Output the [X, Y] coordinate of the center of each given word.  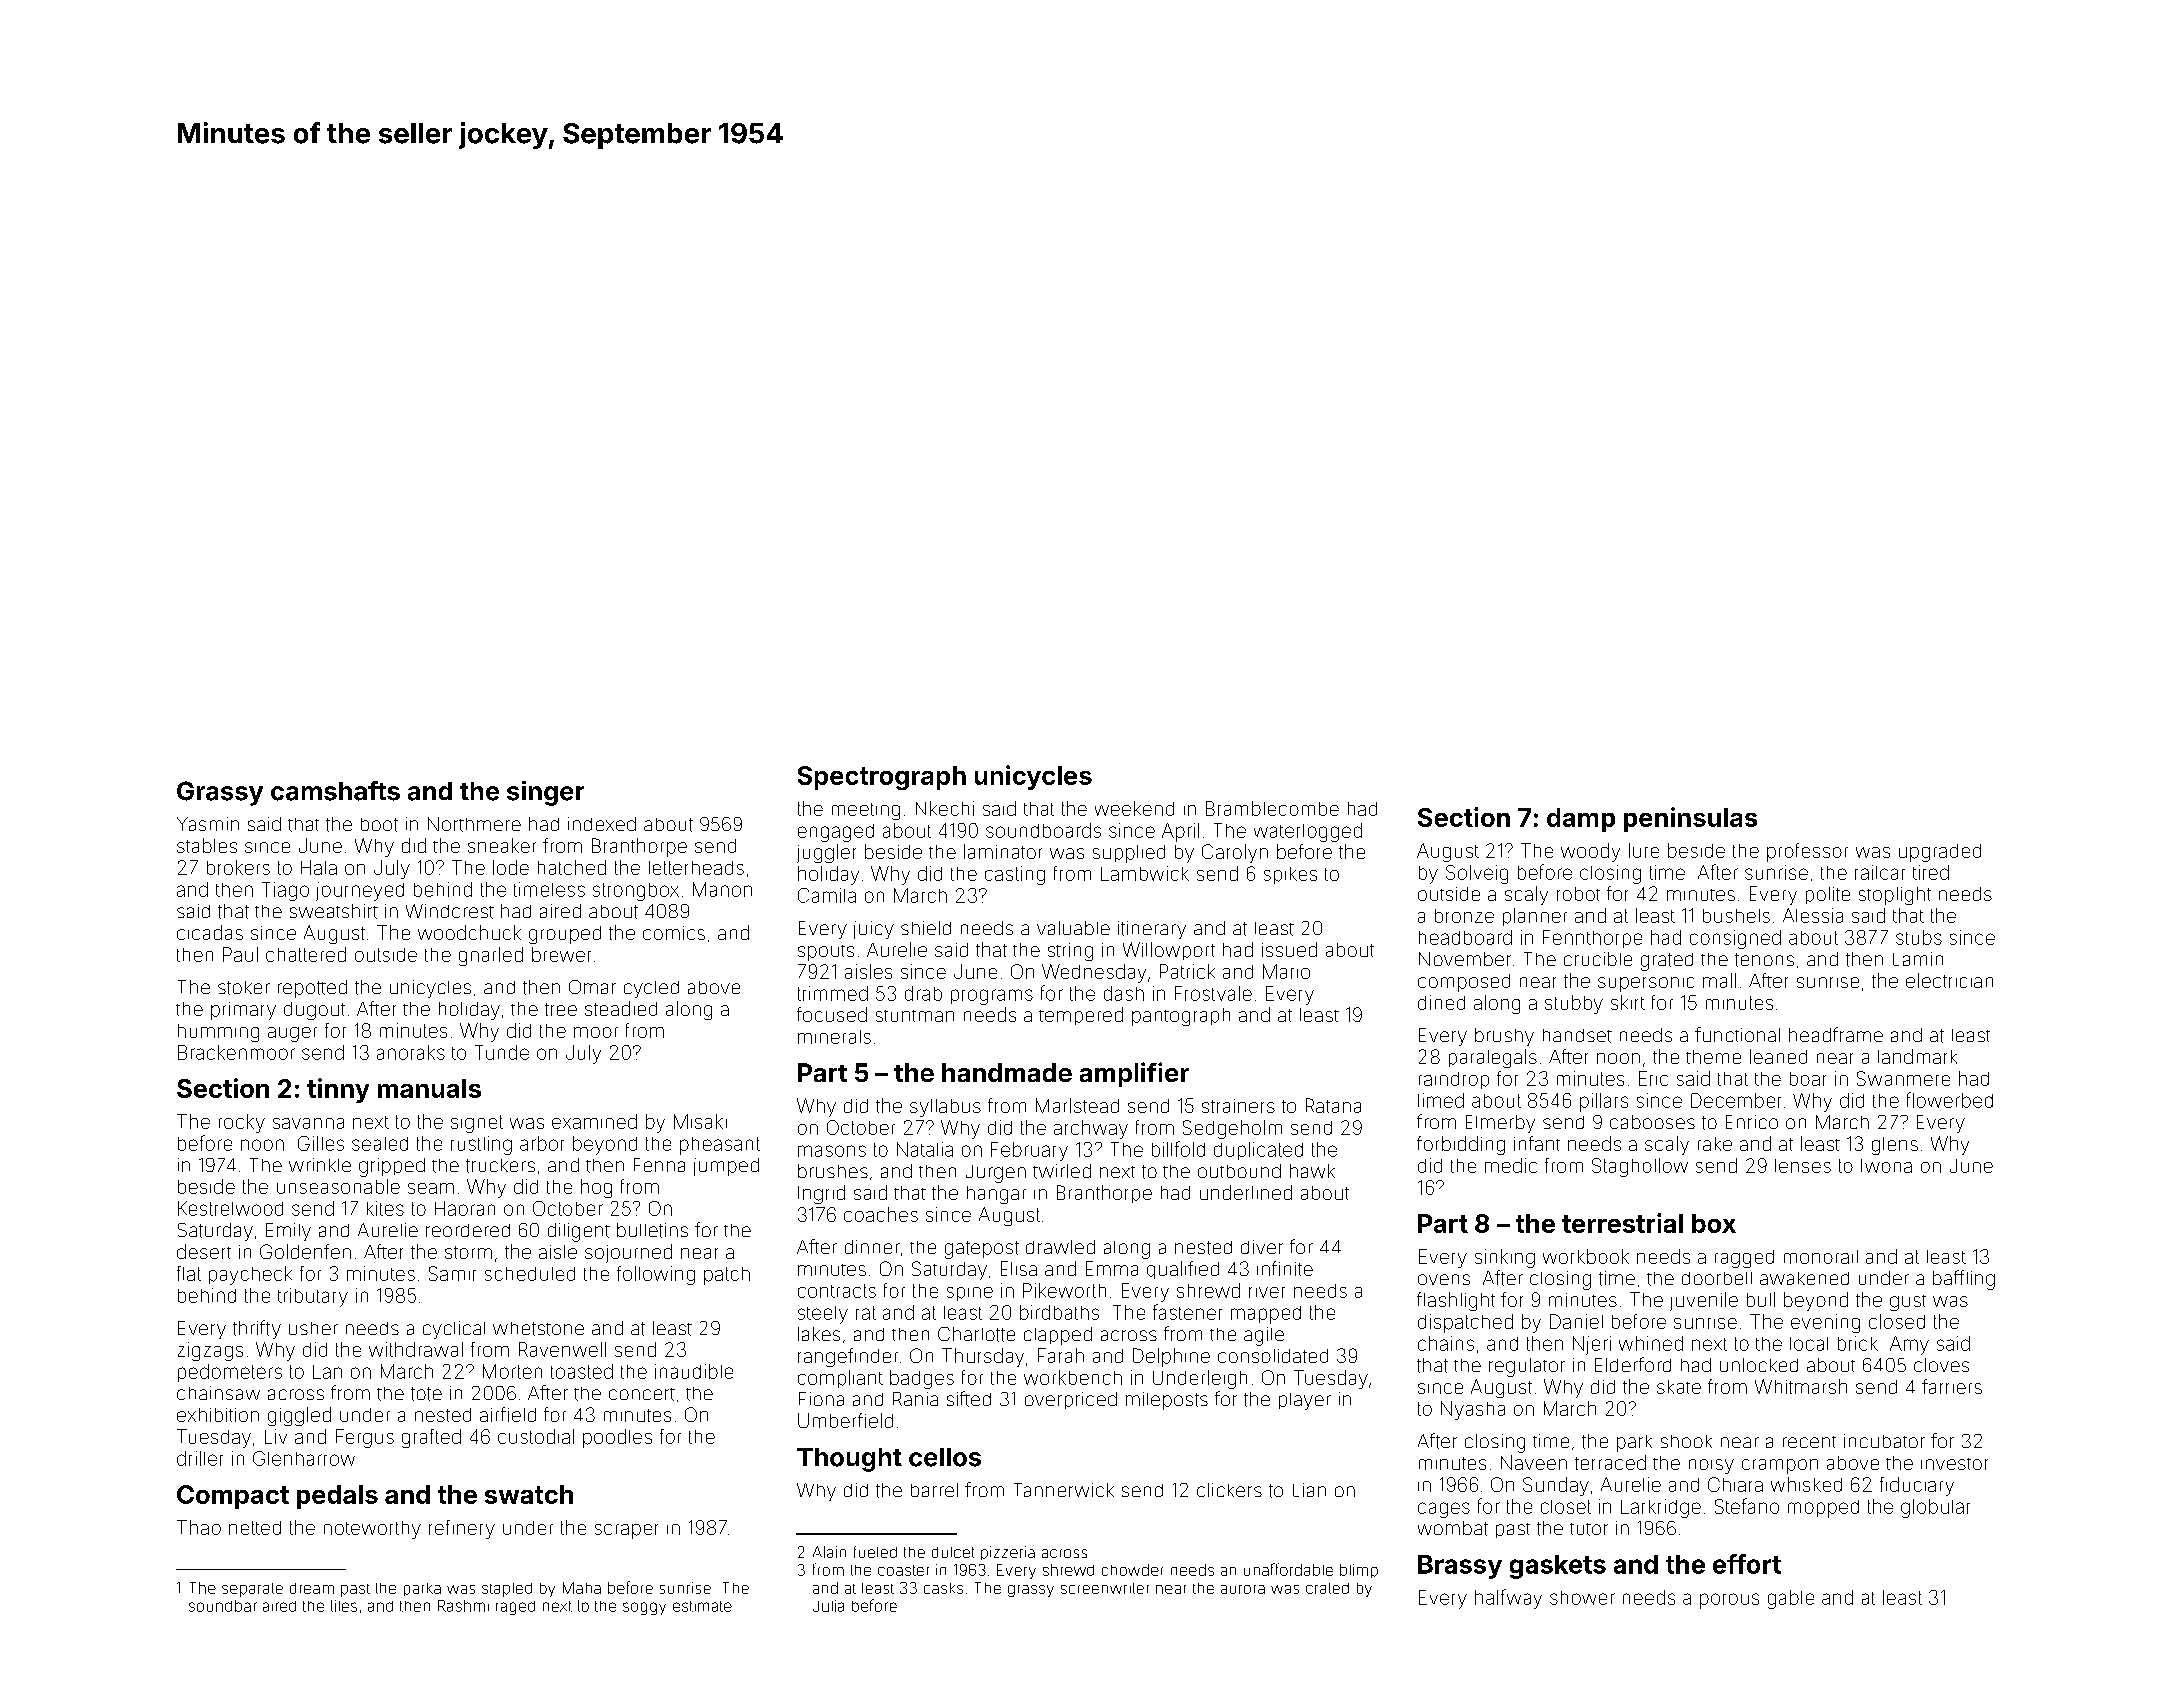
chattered [306, 954]
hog [596, 1188]
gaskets [1558, 1567]
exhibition [218, 1415]
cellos [945, 1457]
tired [1931, 872]
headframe [1836, 1034]
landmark [1917, 1056]
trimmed [833, 993]
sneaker [502, 845]
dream [312, 1588]
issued [1289, 949]
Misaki [700, 1121]
